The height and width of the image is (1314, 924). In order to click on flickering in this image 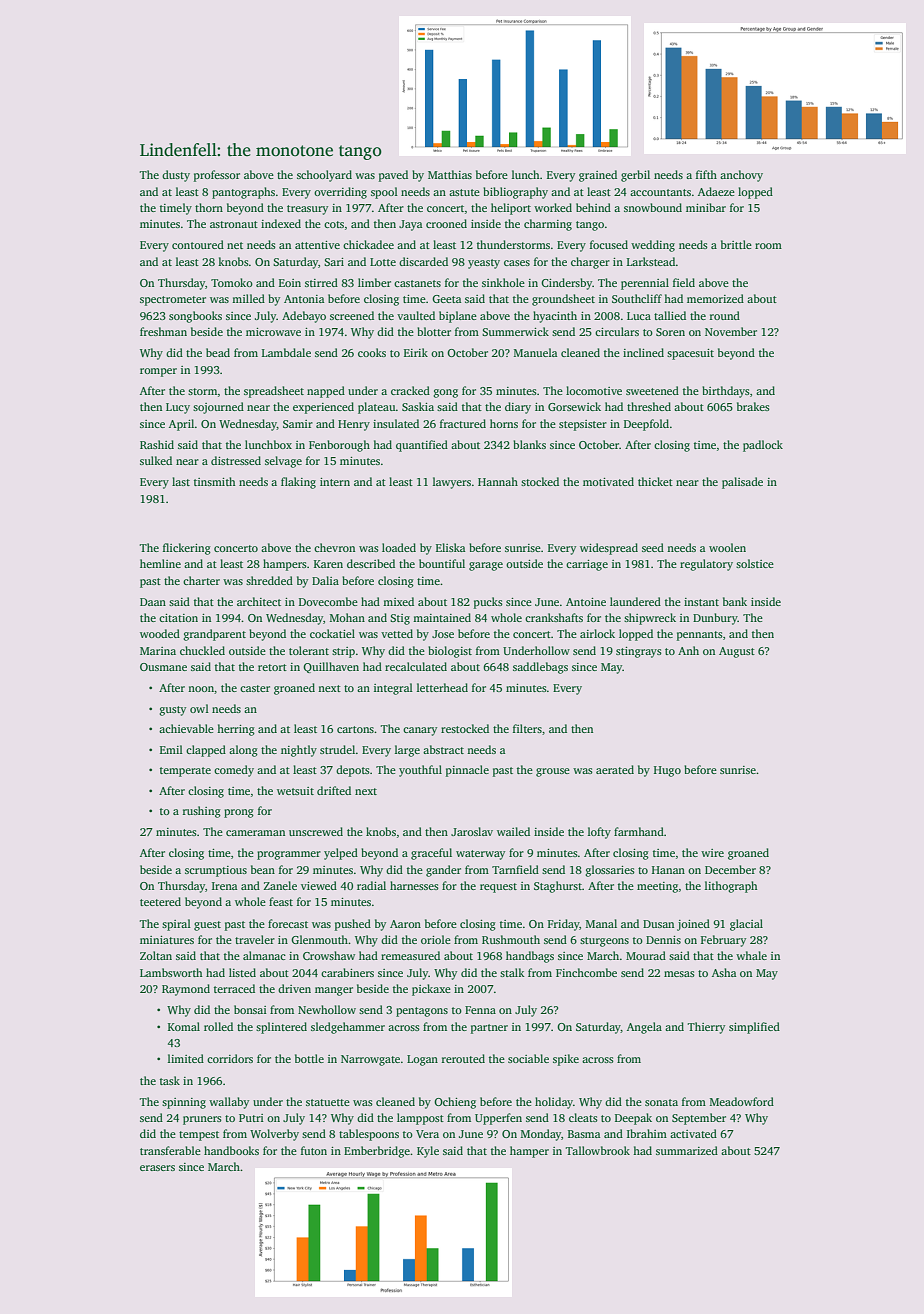, I will do `click(187, 549)`.
